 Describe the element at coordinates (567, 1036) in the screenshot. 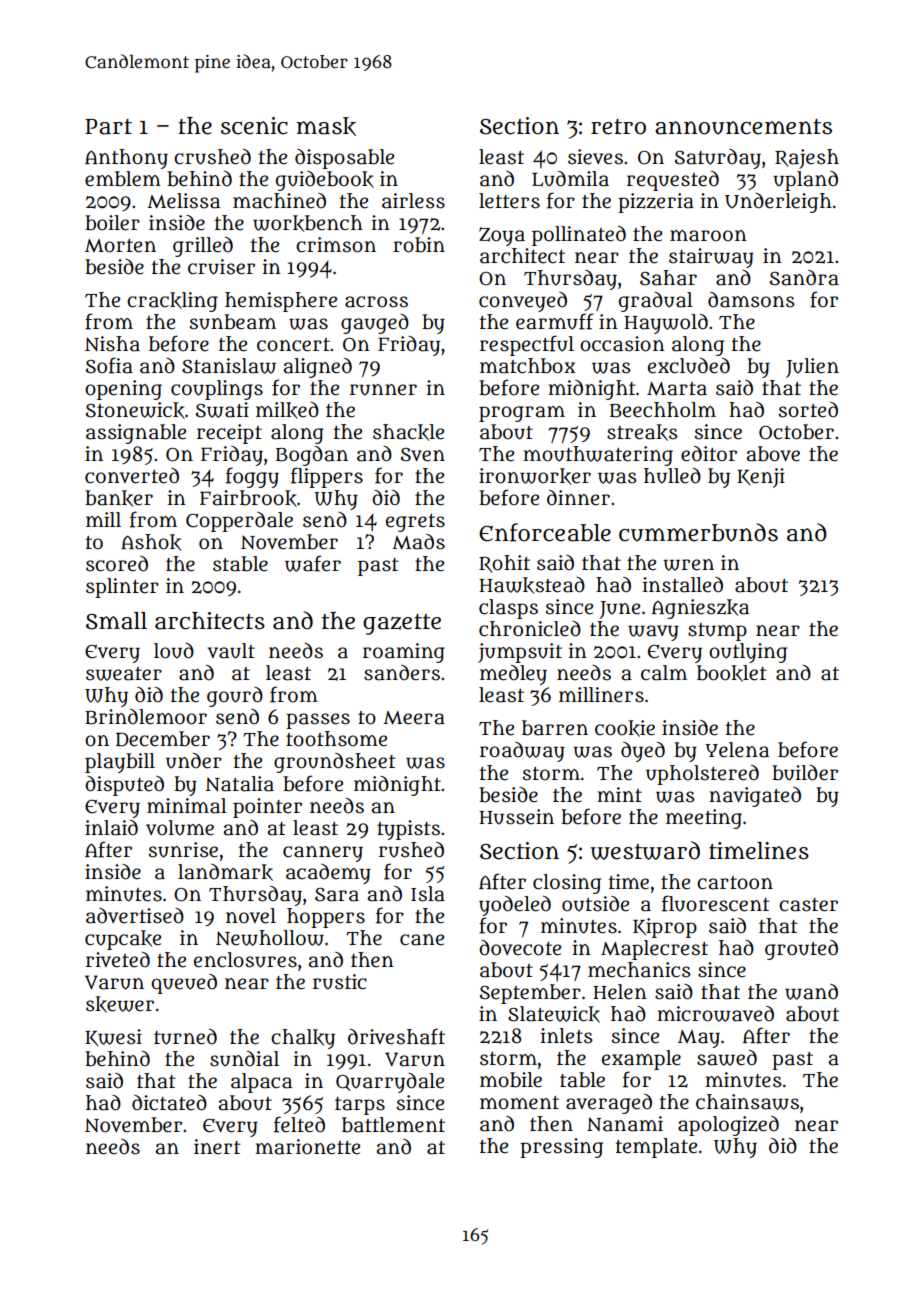

I see `inlets` at that location.
